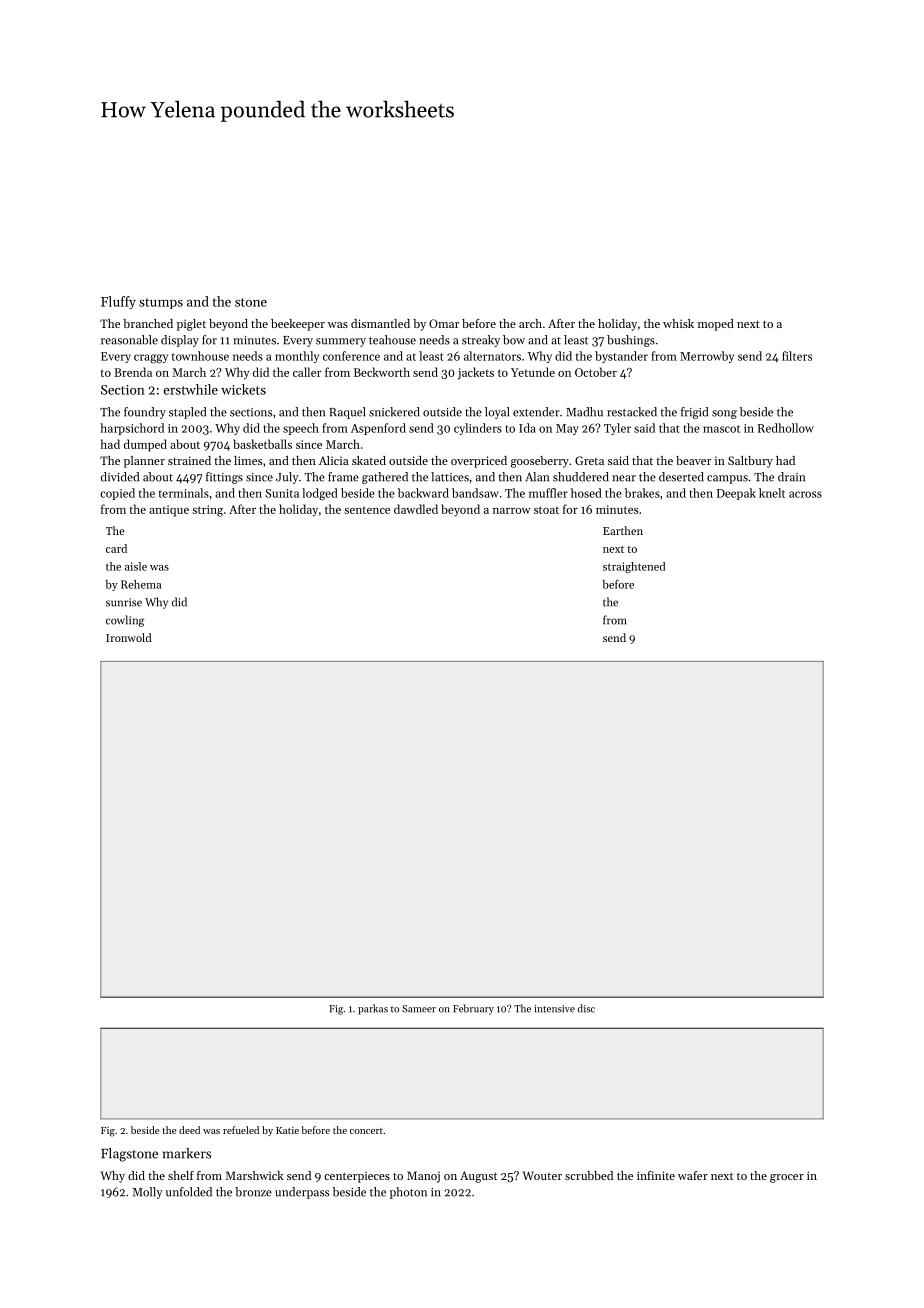 The width and height of the page is (924, 1308). What do you see at coordinates (366, 1131) in the page?
I see `concert` at bounding box center [366, 1131].
